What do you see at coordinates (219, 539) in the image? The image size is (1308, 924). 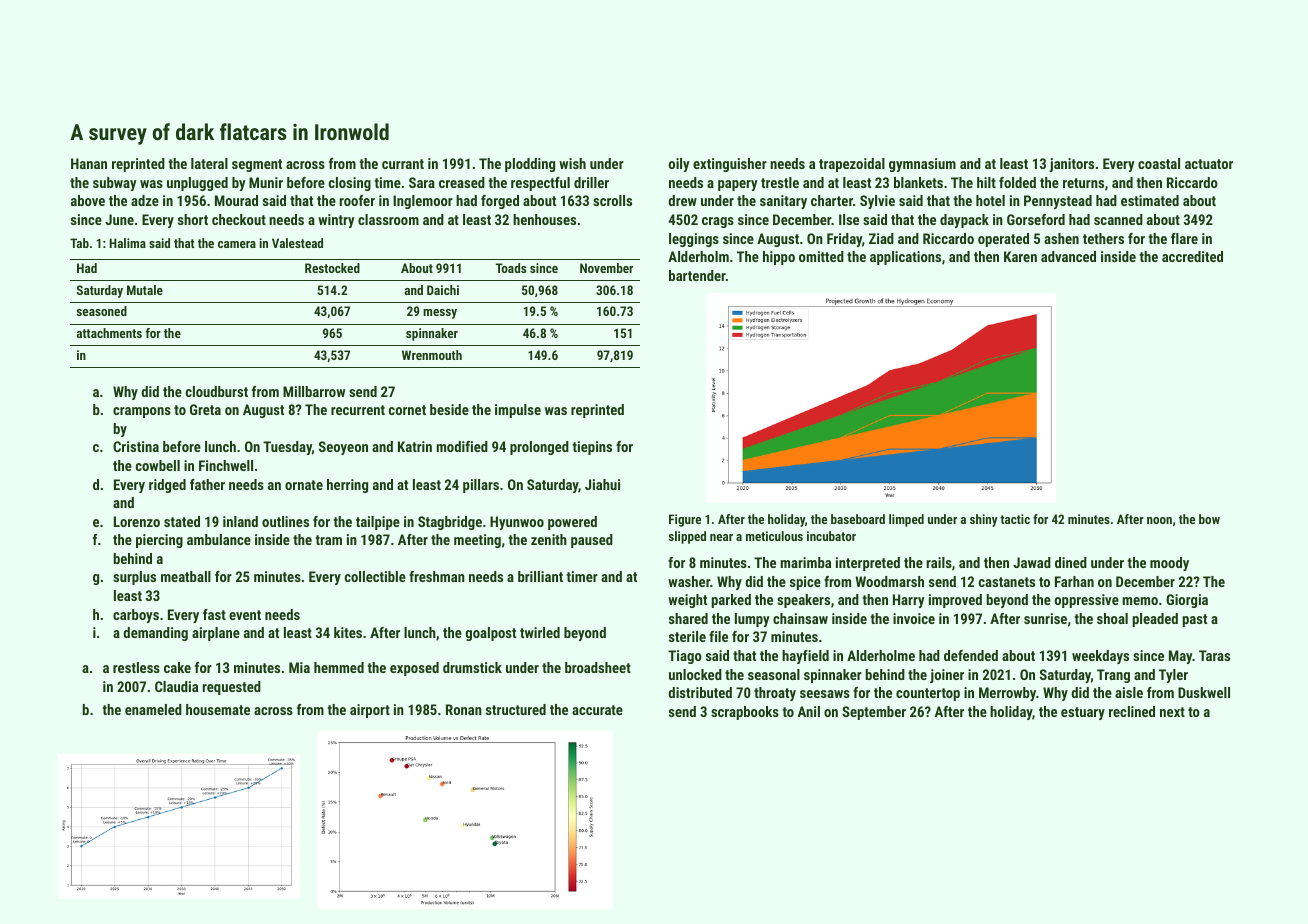 I see `ambulance` at bounding box center [219, 539].
